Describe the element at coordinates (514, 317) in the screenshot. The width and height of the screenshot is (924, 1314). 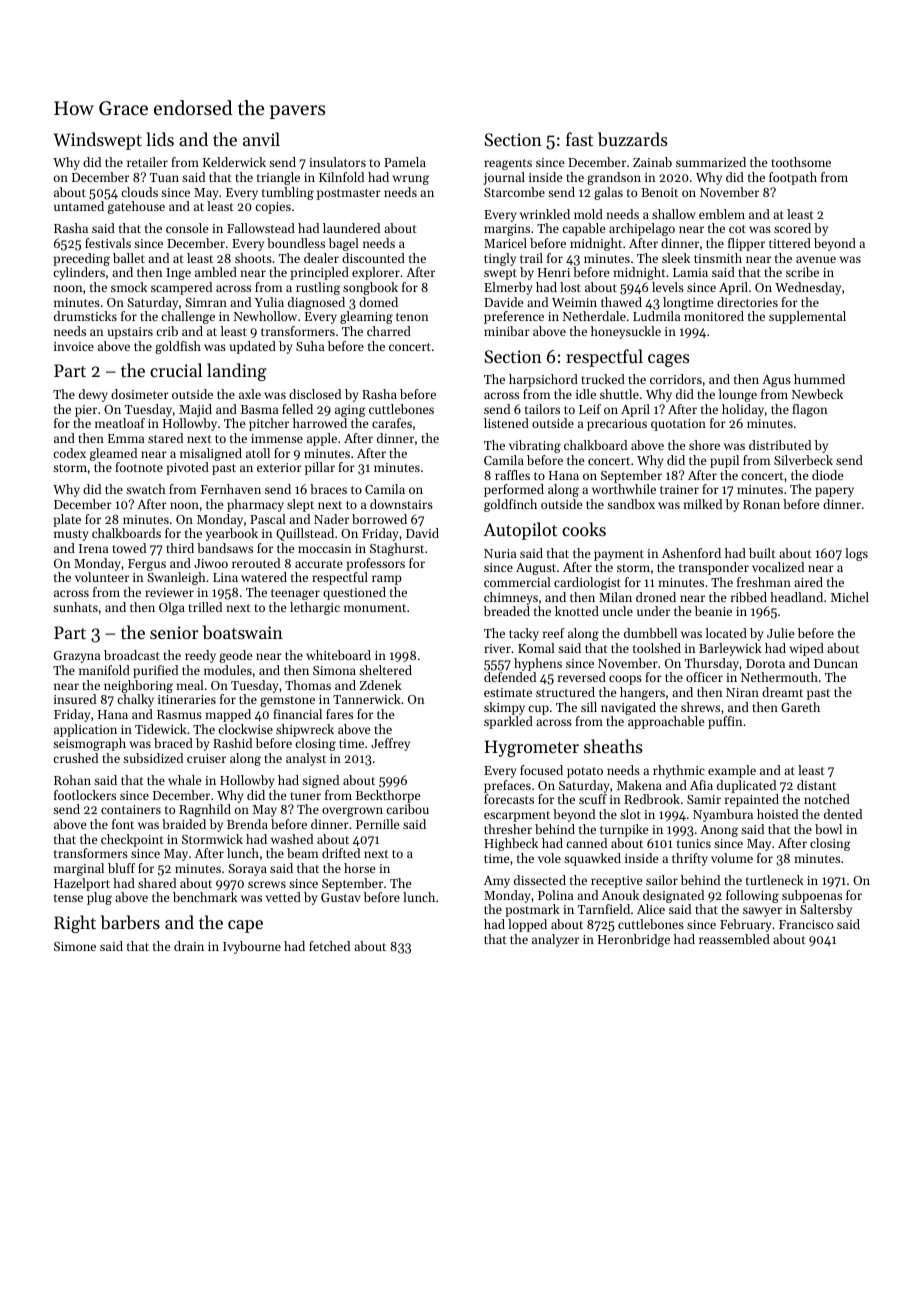
I see `preference` at that location.
